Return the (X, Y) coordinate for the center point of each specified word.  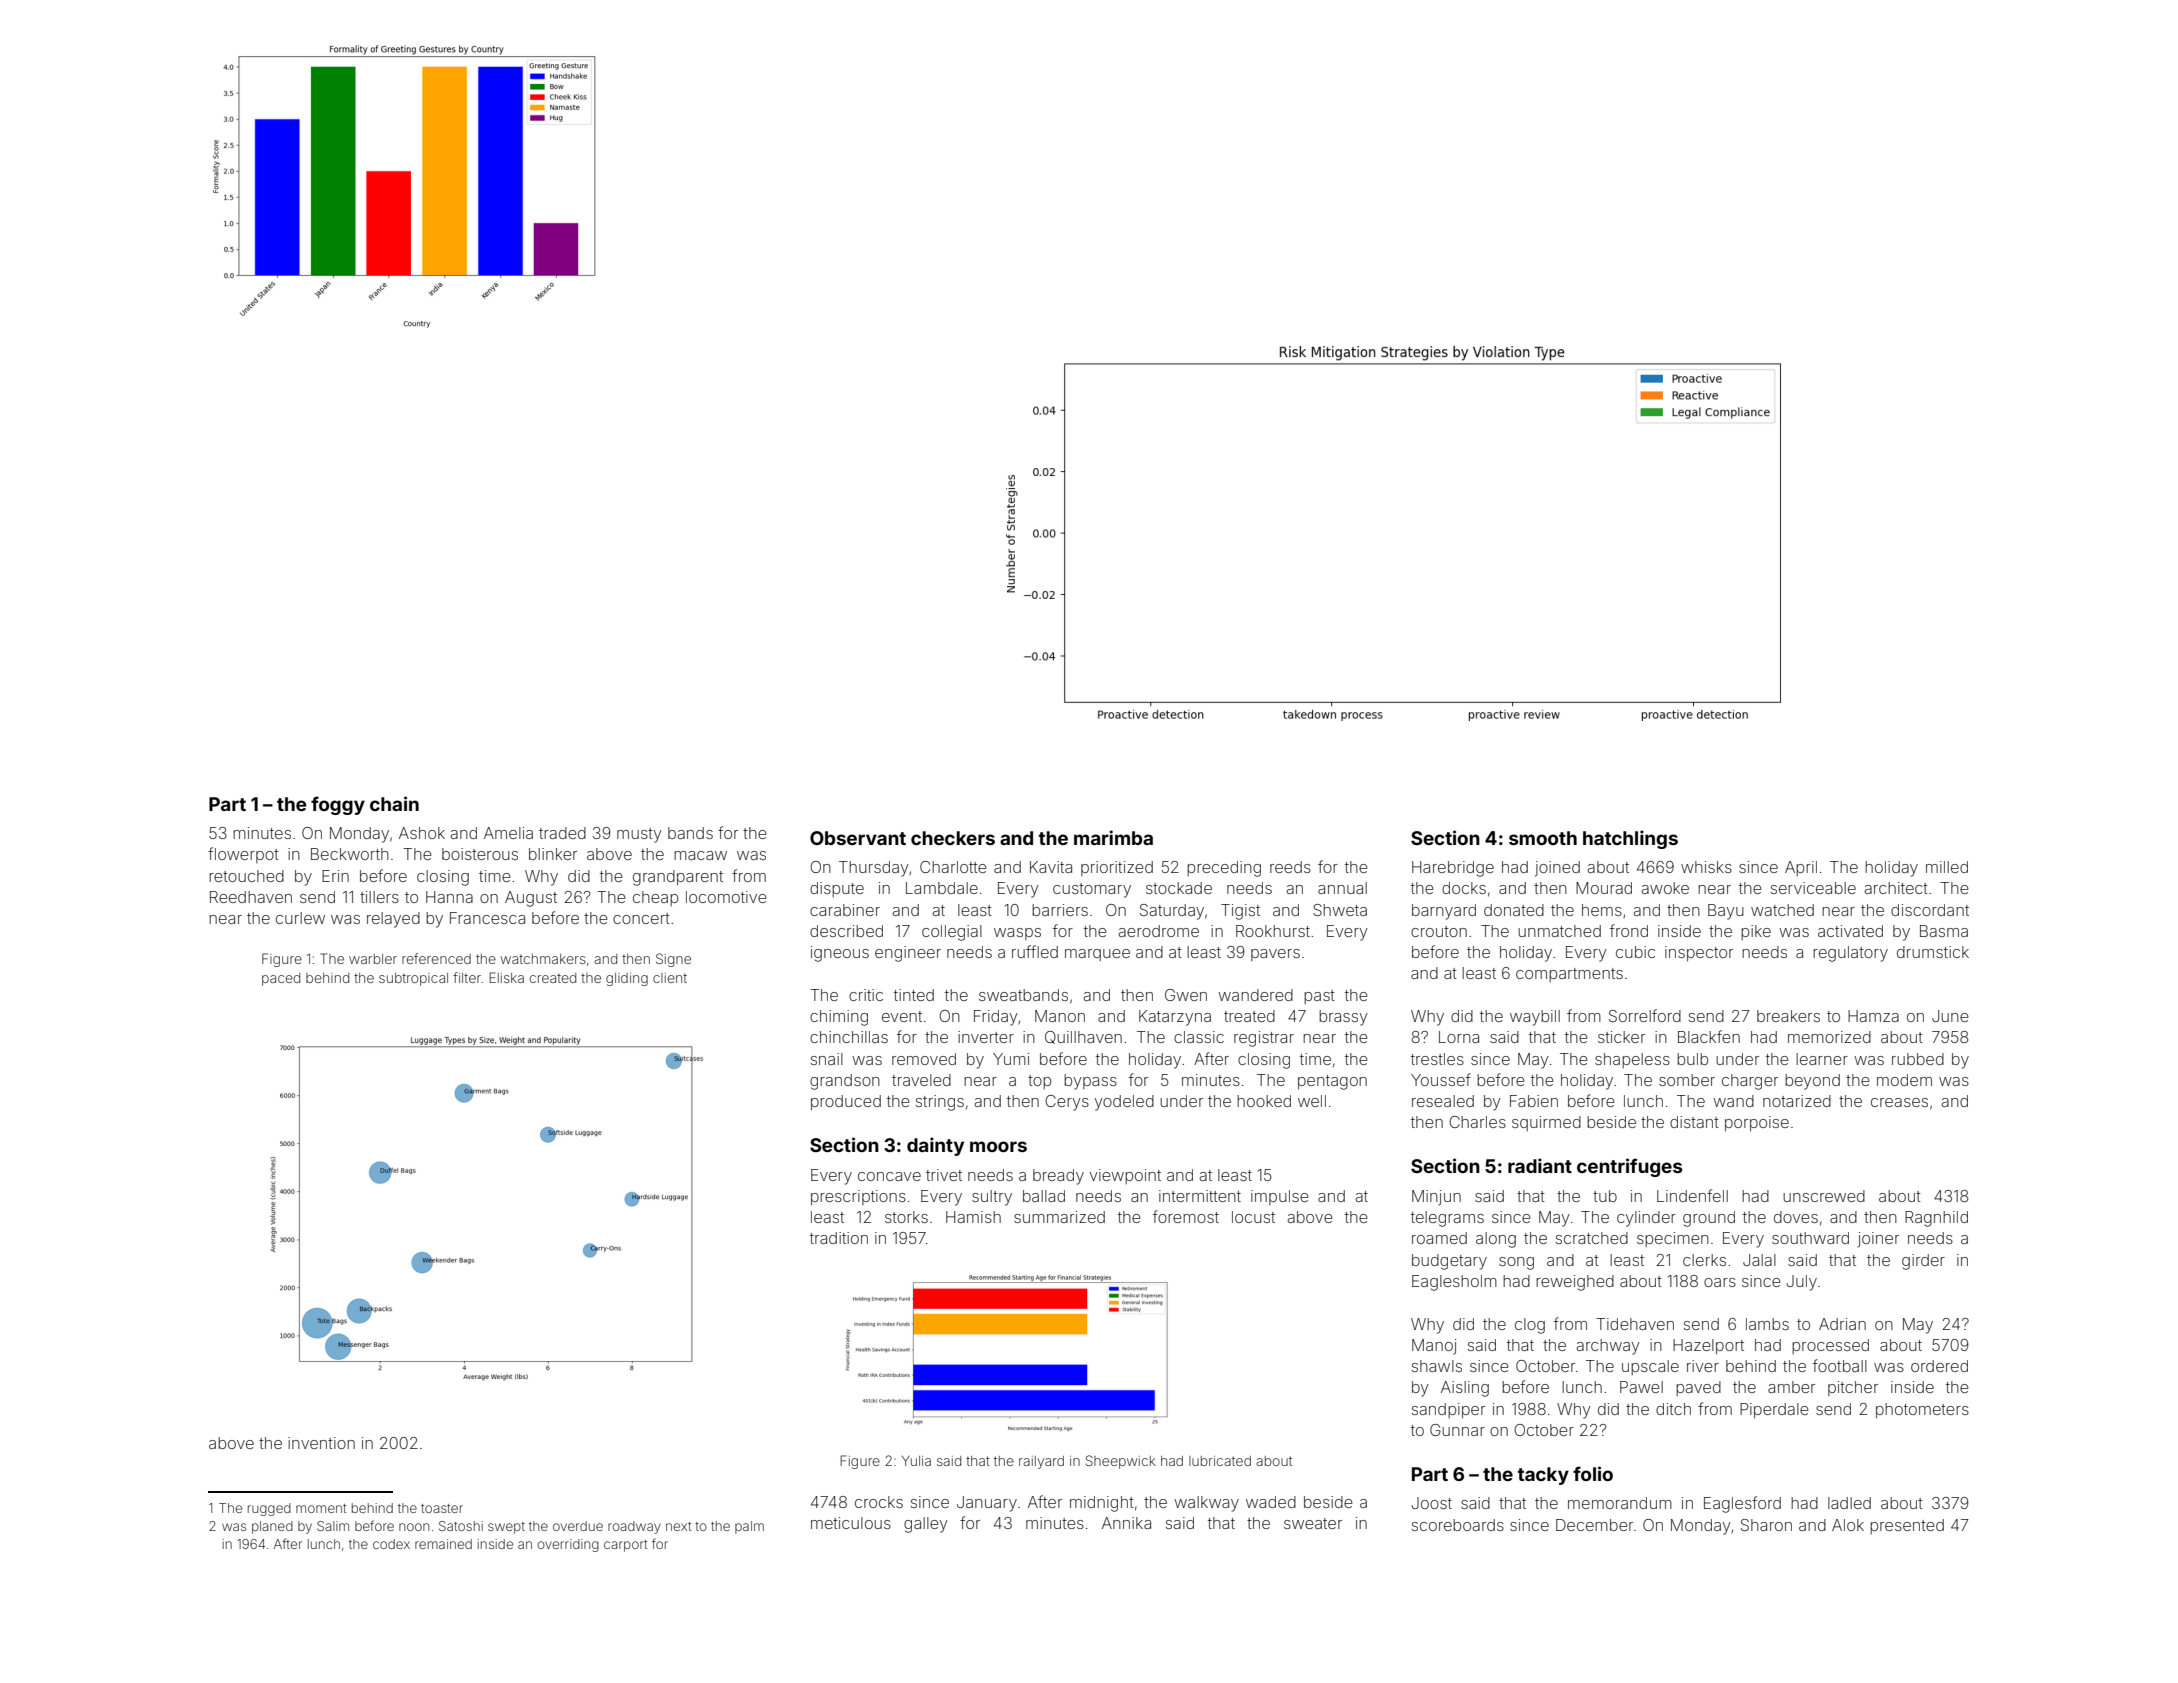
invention (321, 1443)
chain (394, 803)
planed (272, 1527)
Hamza (1873, 1016)
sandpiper (1448, 1410)
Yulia (916, 1461)
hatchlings (1630, 839)
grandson (845, 1082)
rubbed (1918, 1059)
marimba (1113, 837)
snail (827, 1059)
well (1312, 1101)
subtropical (413, 979)
